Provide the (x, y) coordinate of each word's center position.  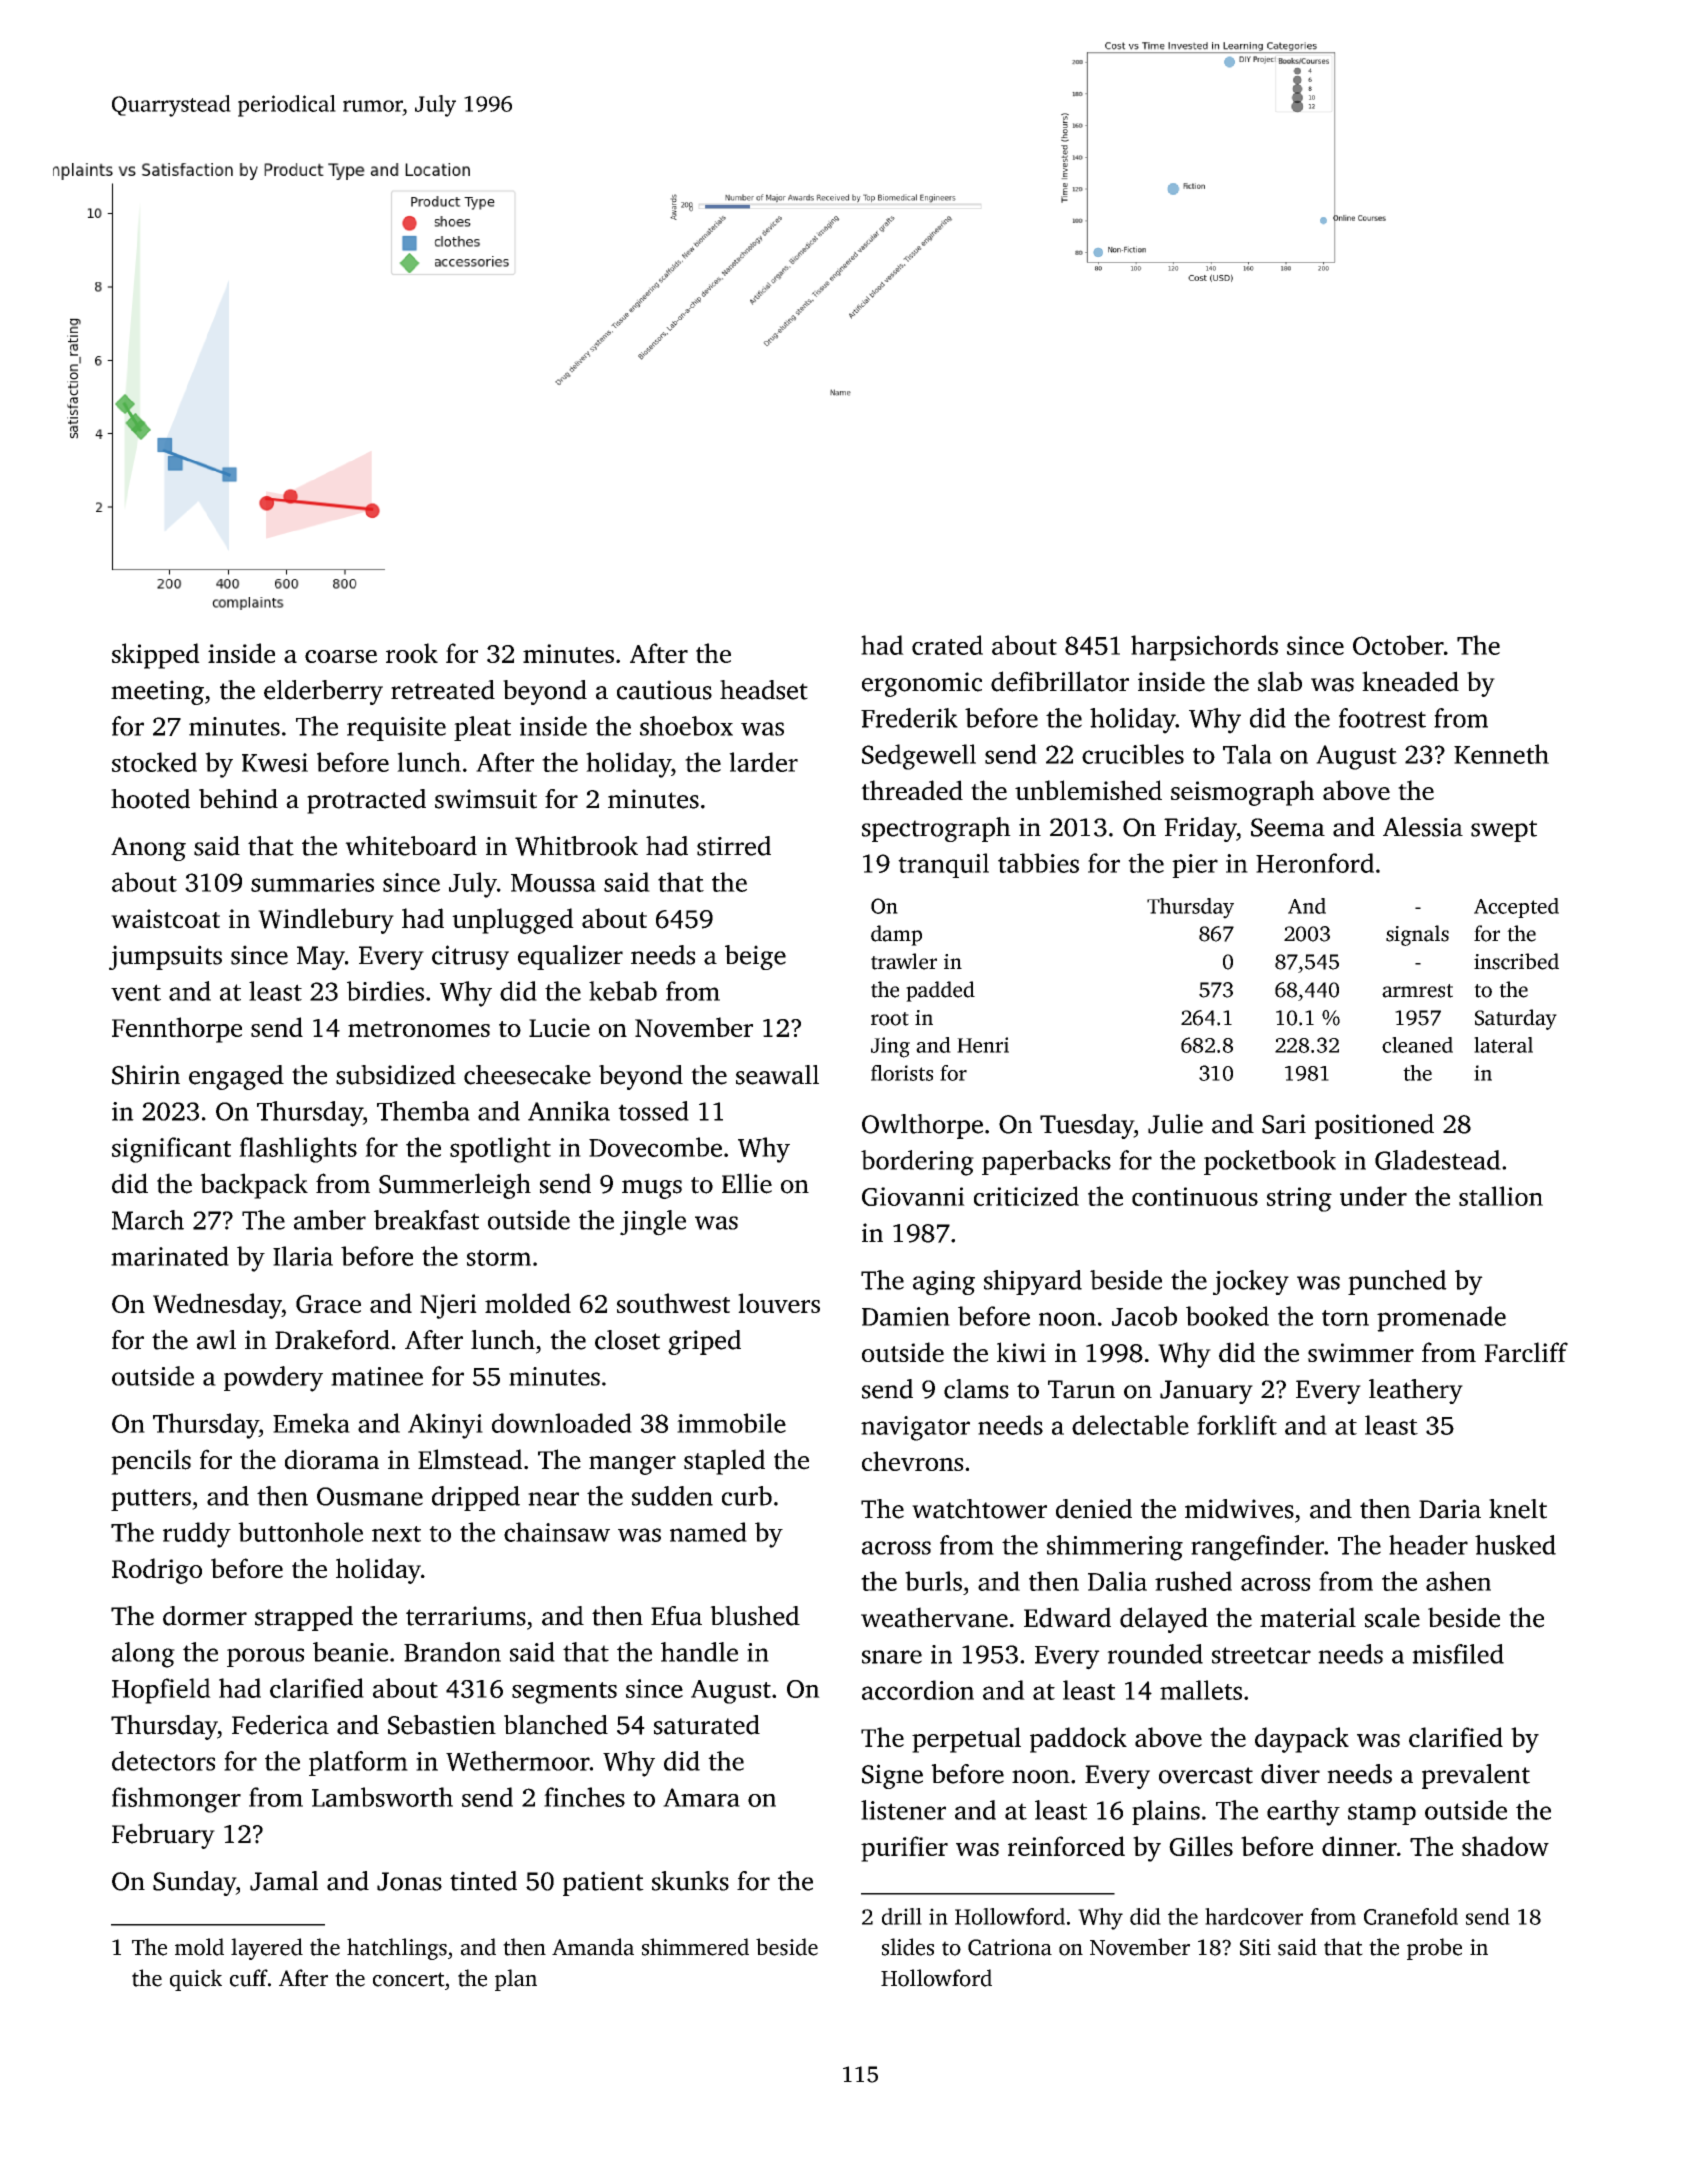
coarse (341, 656)
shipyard (1033, 1282)
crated (947, 645)
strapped (304, 1618)
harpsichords (1204, 648)
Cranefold (1411, 1916)
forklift (1237, 1425)
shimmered (695, 1947)
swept (1504, 831)
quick (196, 1980)
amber (330, 1220)
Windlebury (326, 921)
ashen (1458, 1581)
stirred (734, 846)
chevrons (913, 1461)
